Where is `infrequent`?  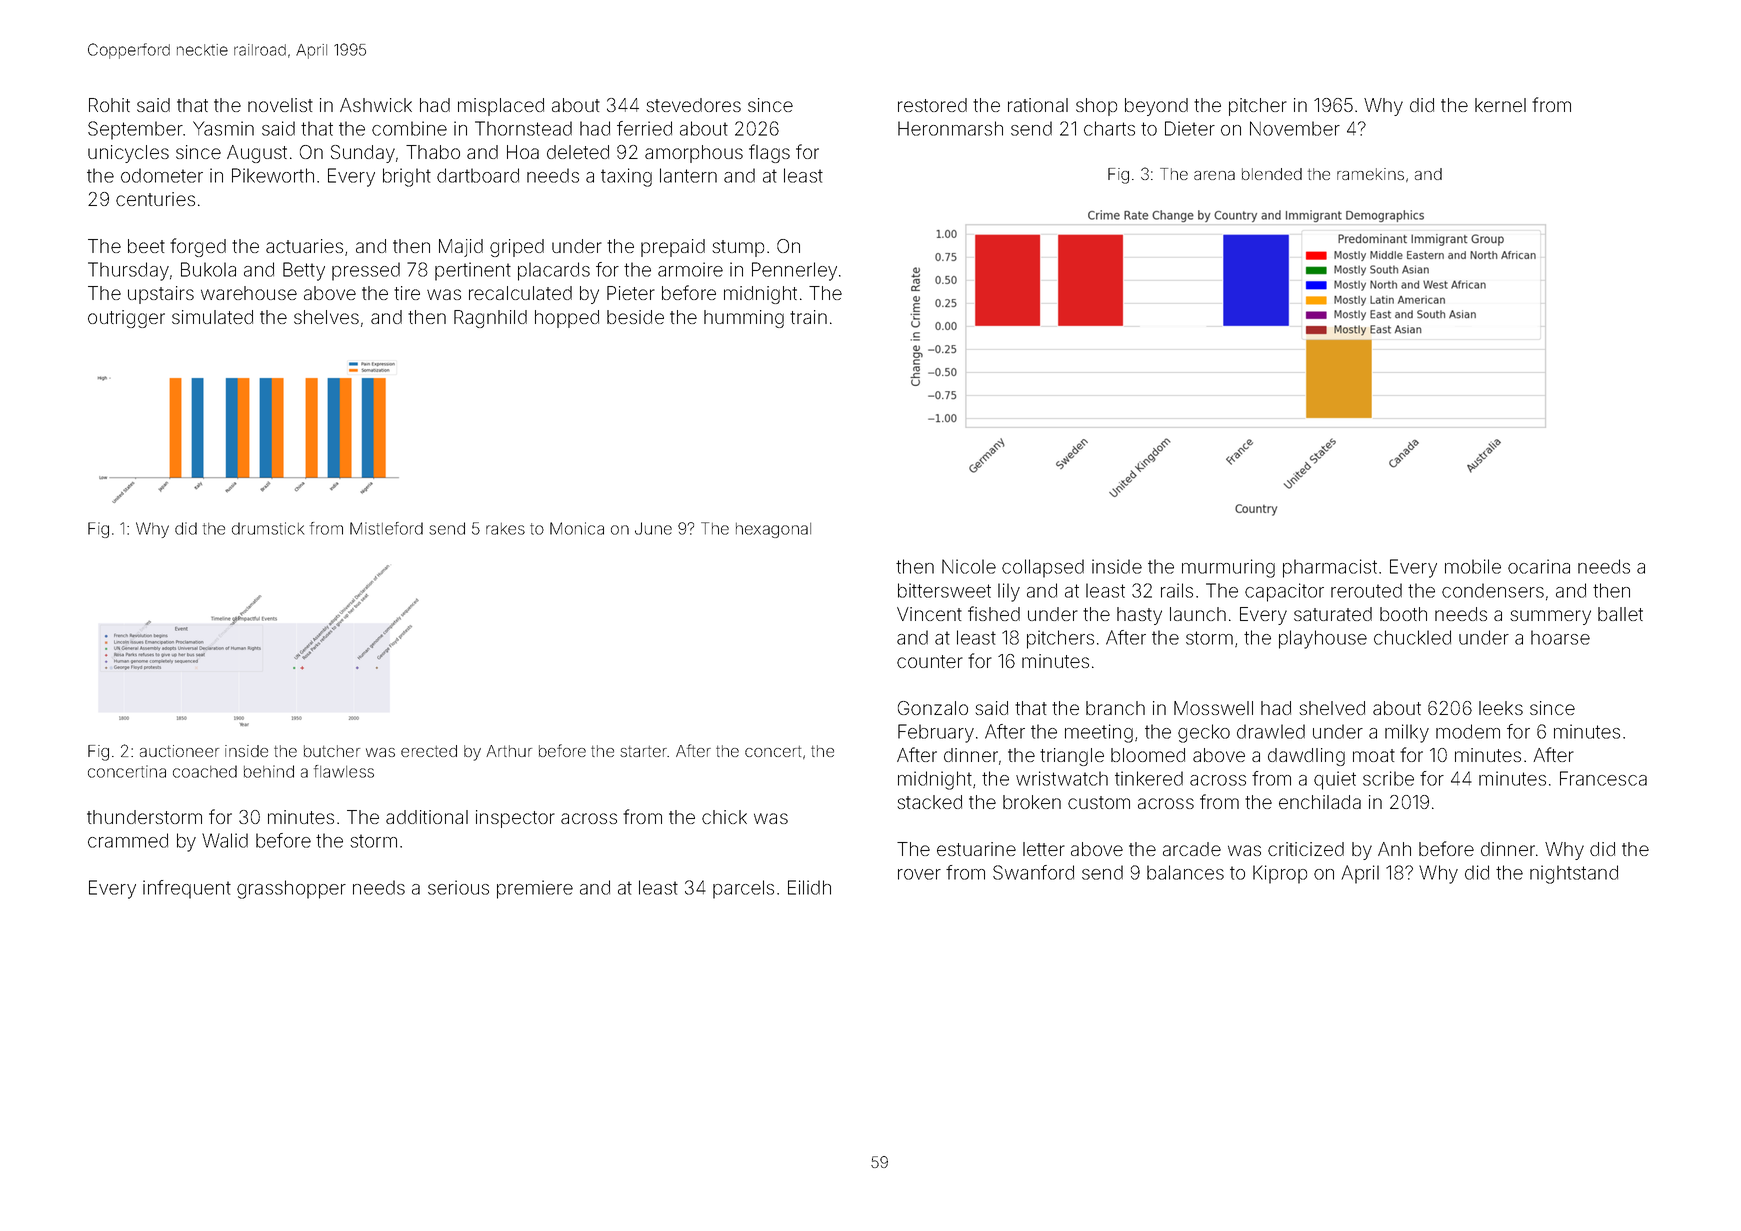 infrequent is located at coordinates (187, 889).
